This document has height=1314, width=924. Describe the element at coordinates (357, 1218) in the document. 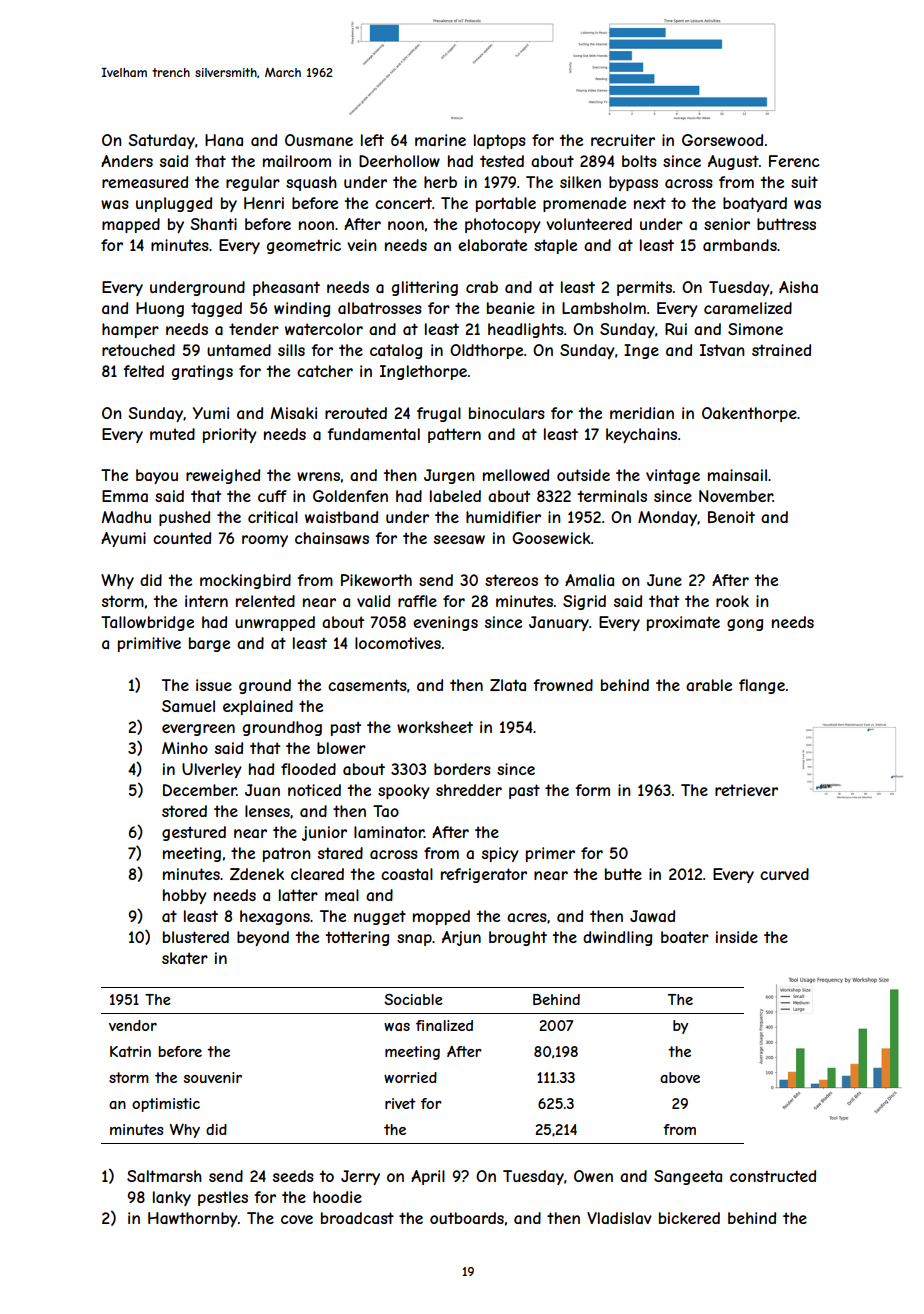

I see `broadcast` at that location.
